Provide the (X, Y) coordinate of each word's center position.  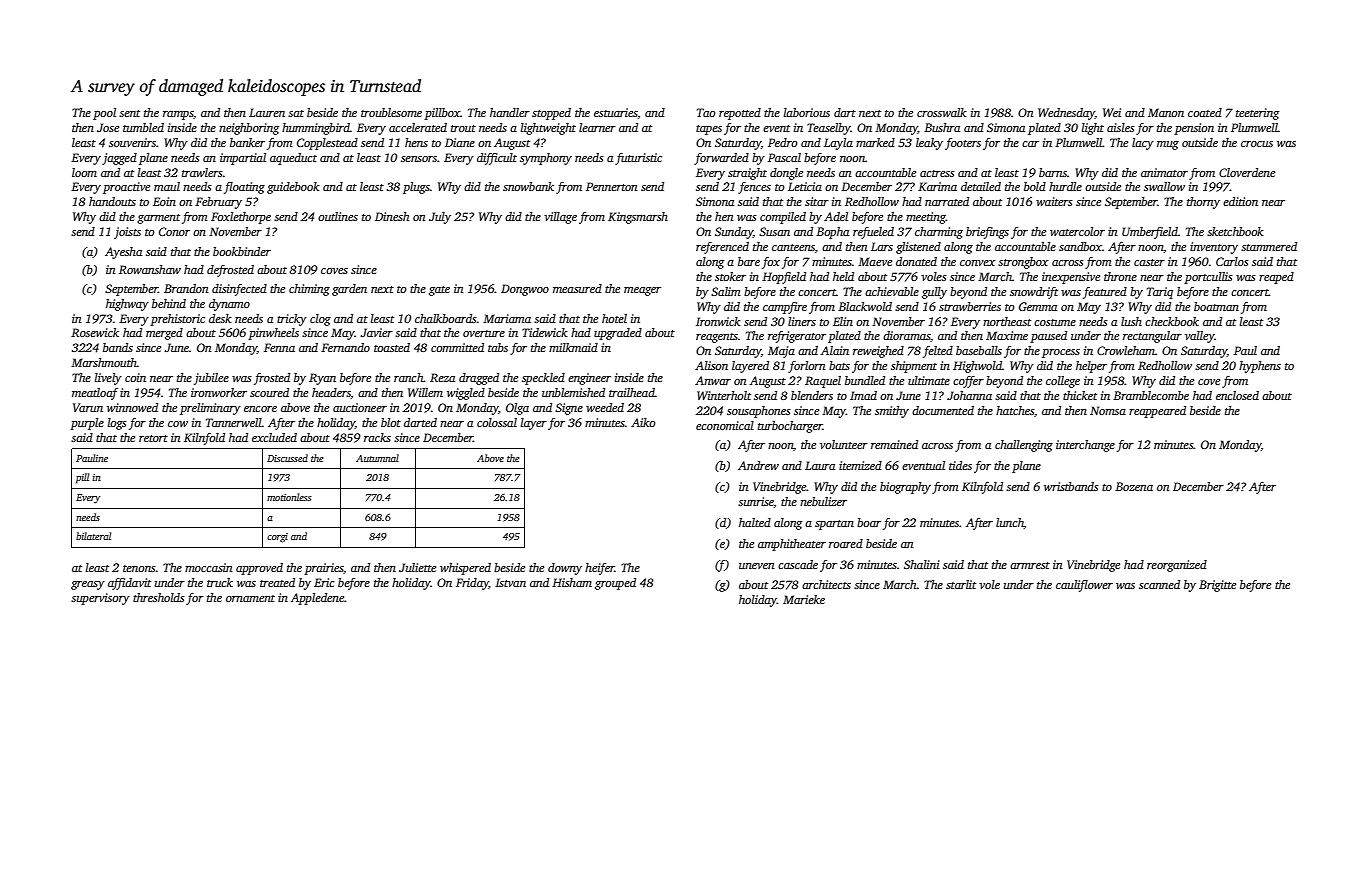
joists (127, 233)
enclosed (1237, 395)
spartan (834, 525)
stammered (1269, 246)
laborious (807, 112)
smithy (892, 412)
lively (108, 379)
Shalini (922, 564)
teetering (1257, 114)
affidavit (129, 584)
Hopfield (784, 278)
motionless (289, 497)
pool (104, 114)
